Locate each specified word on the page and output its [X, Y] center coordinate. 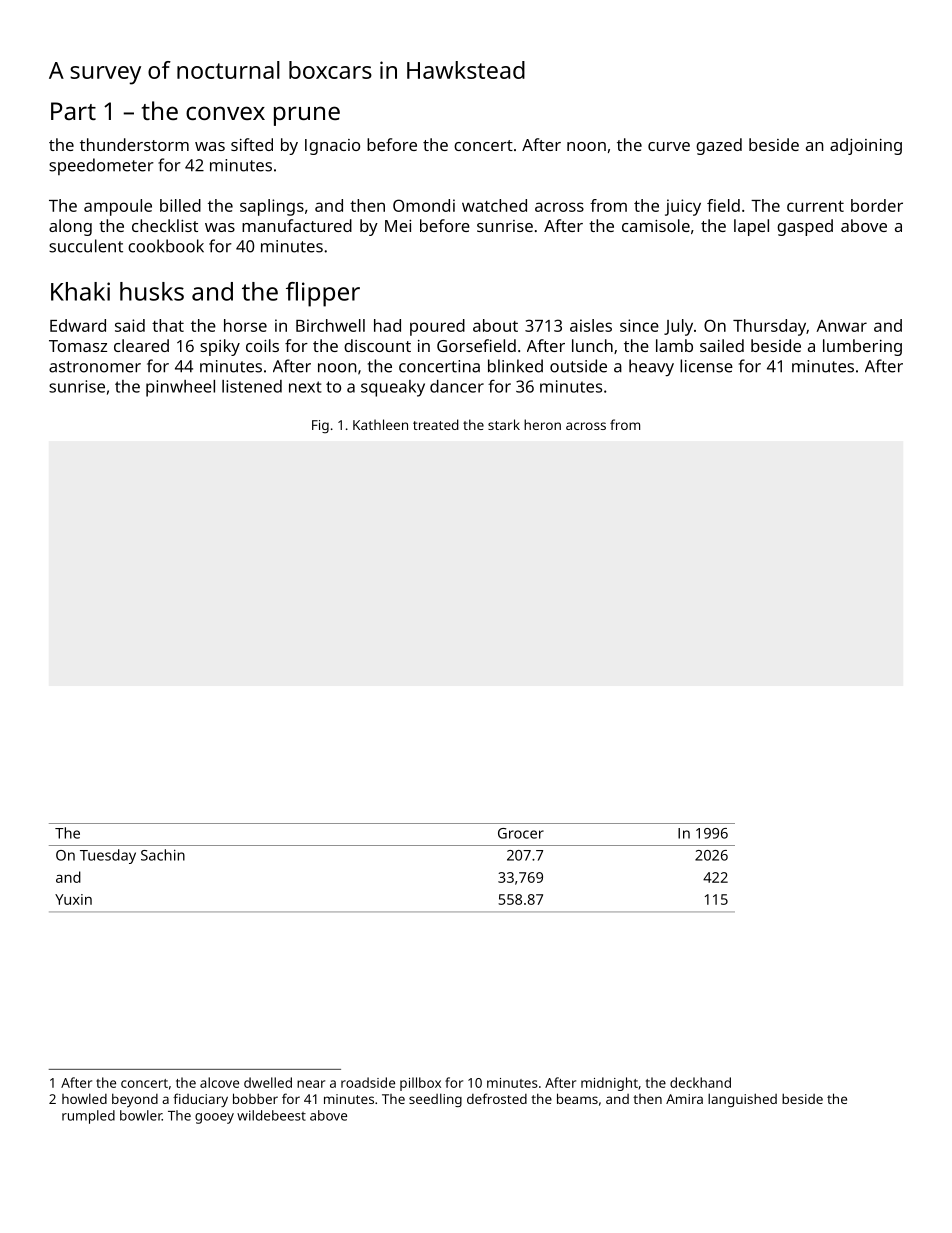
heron [542, 424]
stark [504, 424]
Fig [320, 427]
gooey [214, 1118]
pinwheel [180, 388]
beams [577, 1098]
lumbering [862, 347]
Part [73, 111]
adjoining [866, 146]
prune [307, 116]
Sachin [163, 855]
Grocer [521, 833]
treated [436, 424]
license [706, 366]
